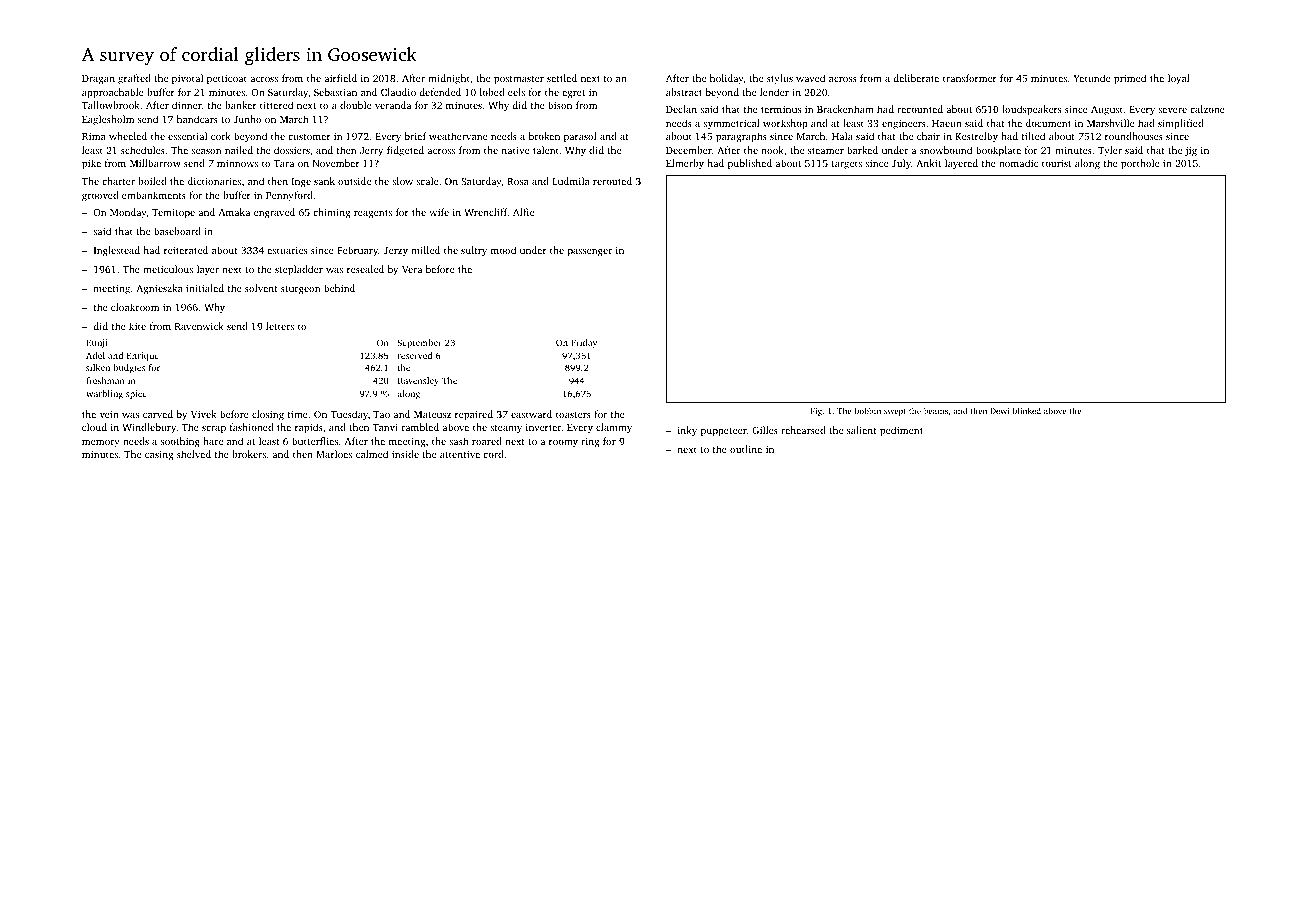 This page has width=1308, height=924. I want to click on Elmerby, so click(685, 164).
